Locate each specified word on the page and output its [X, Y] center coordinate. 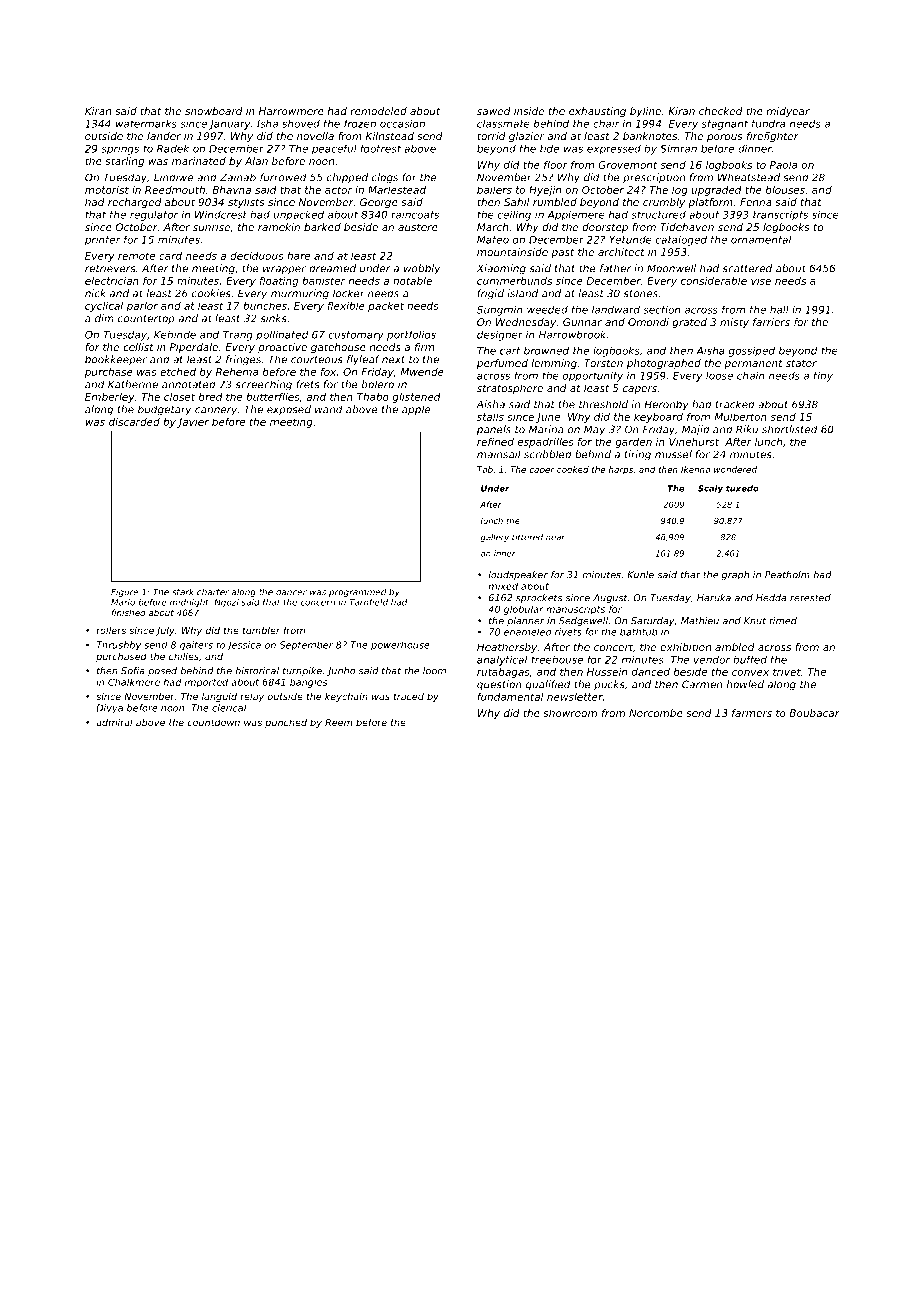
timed [783, 621]
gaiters [196, 645]
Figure [124, 593]
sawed [494, 111]
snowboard [214, 111]
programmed [357, 593]
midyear [788, 112]
